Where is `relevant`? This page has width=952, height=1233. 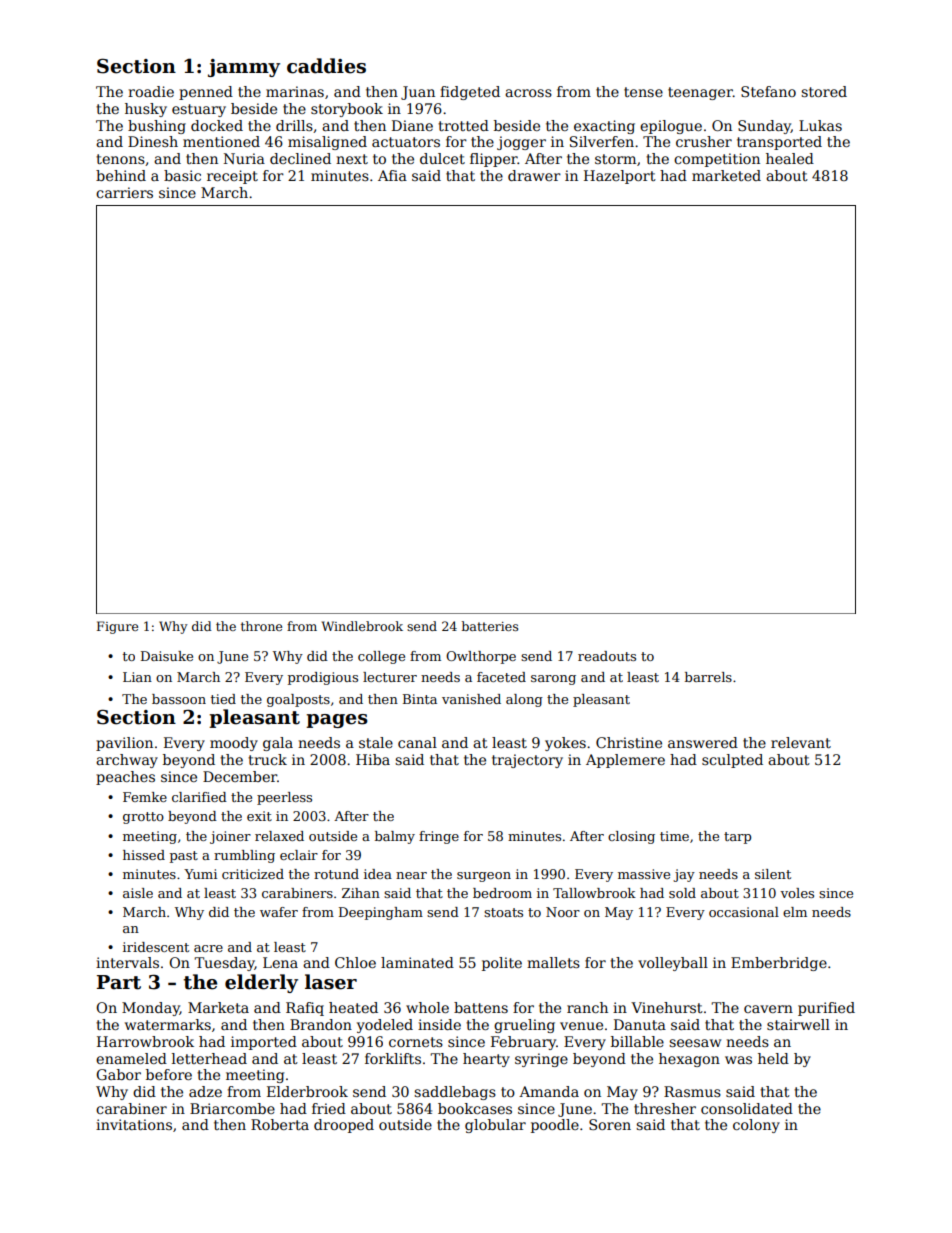 relevant is located at coordinates (801, 742).
